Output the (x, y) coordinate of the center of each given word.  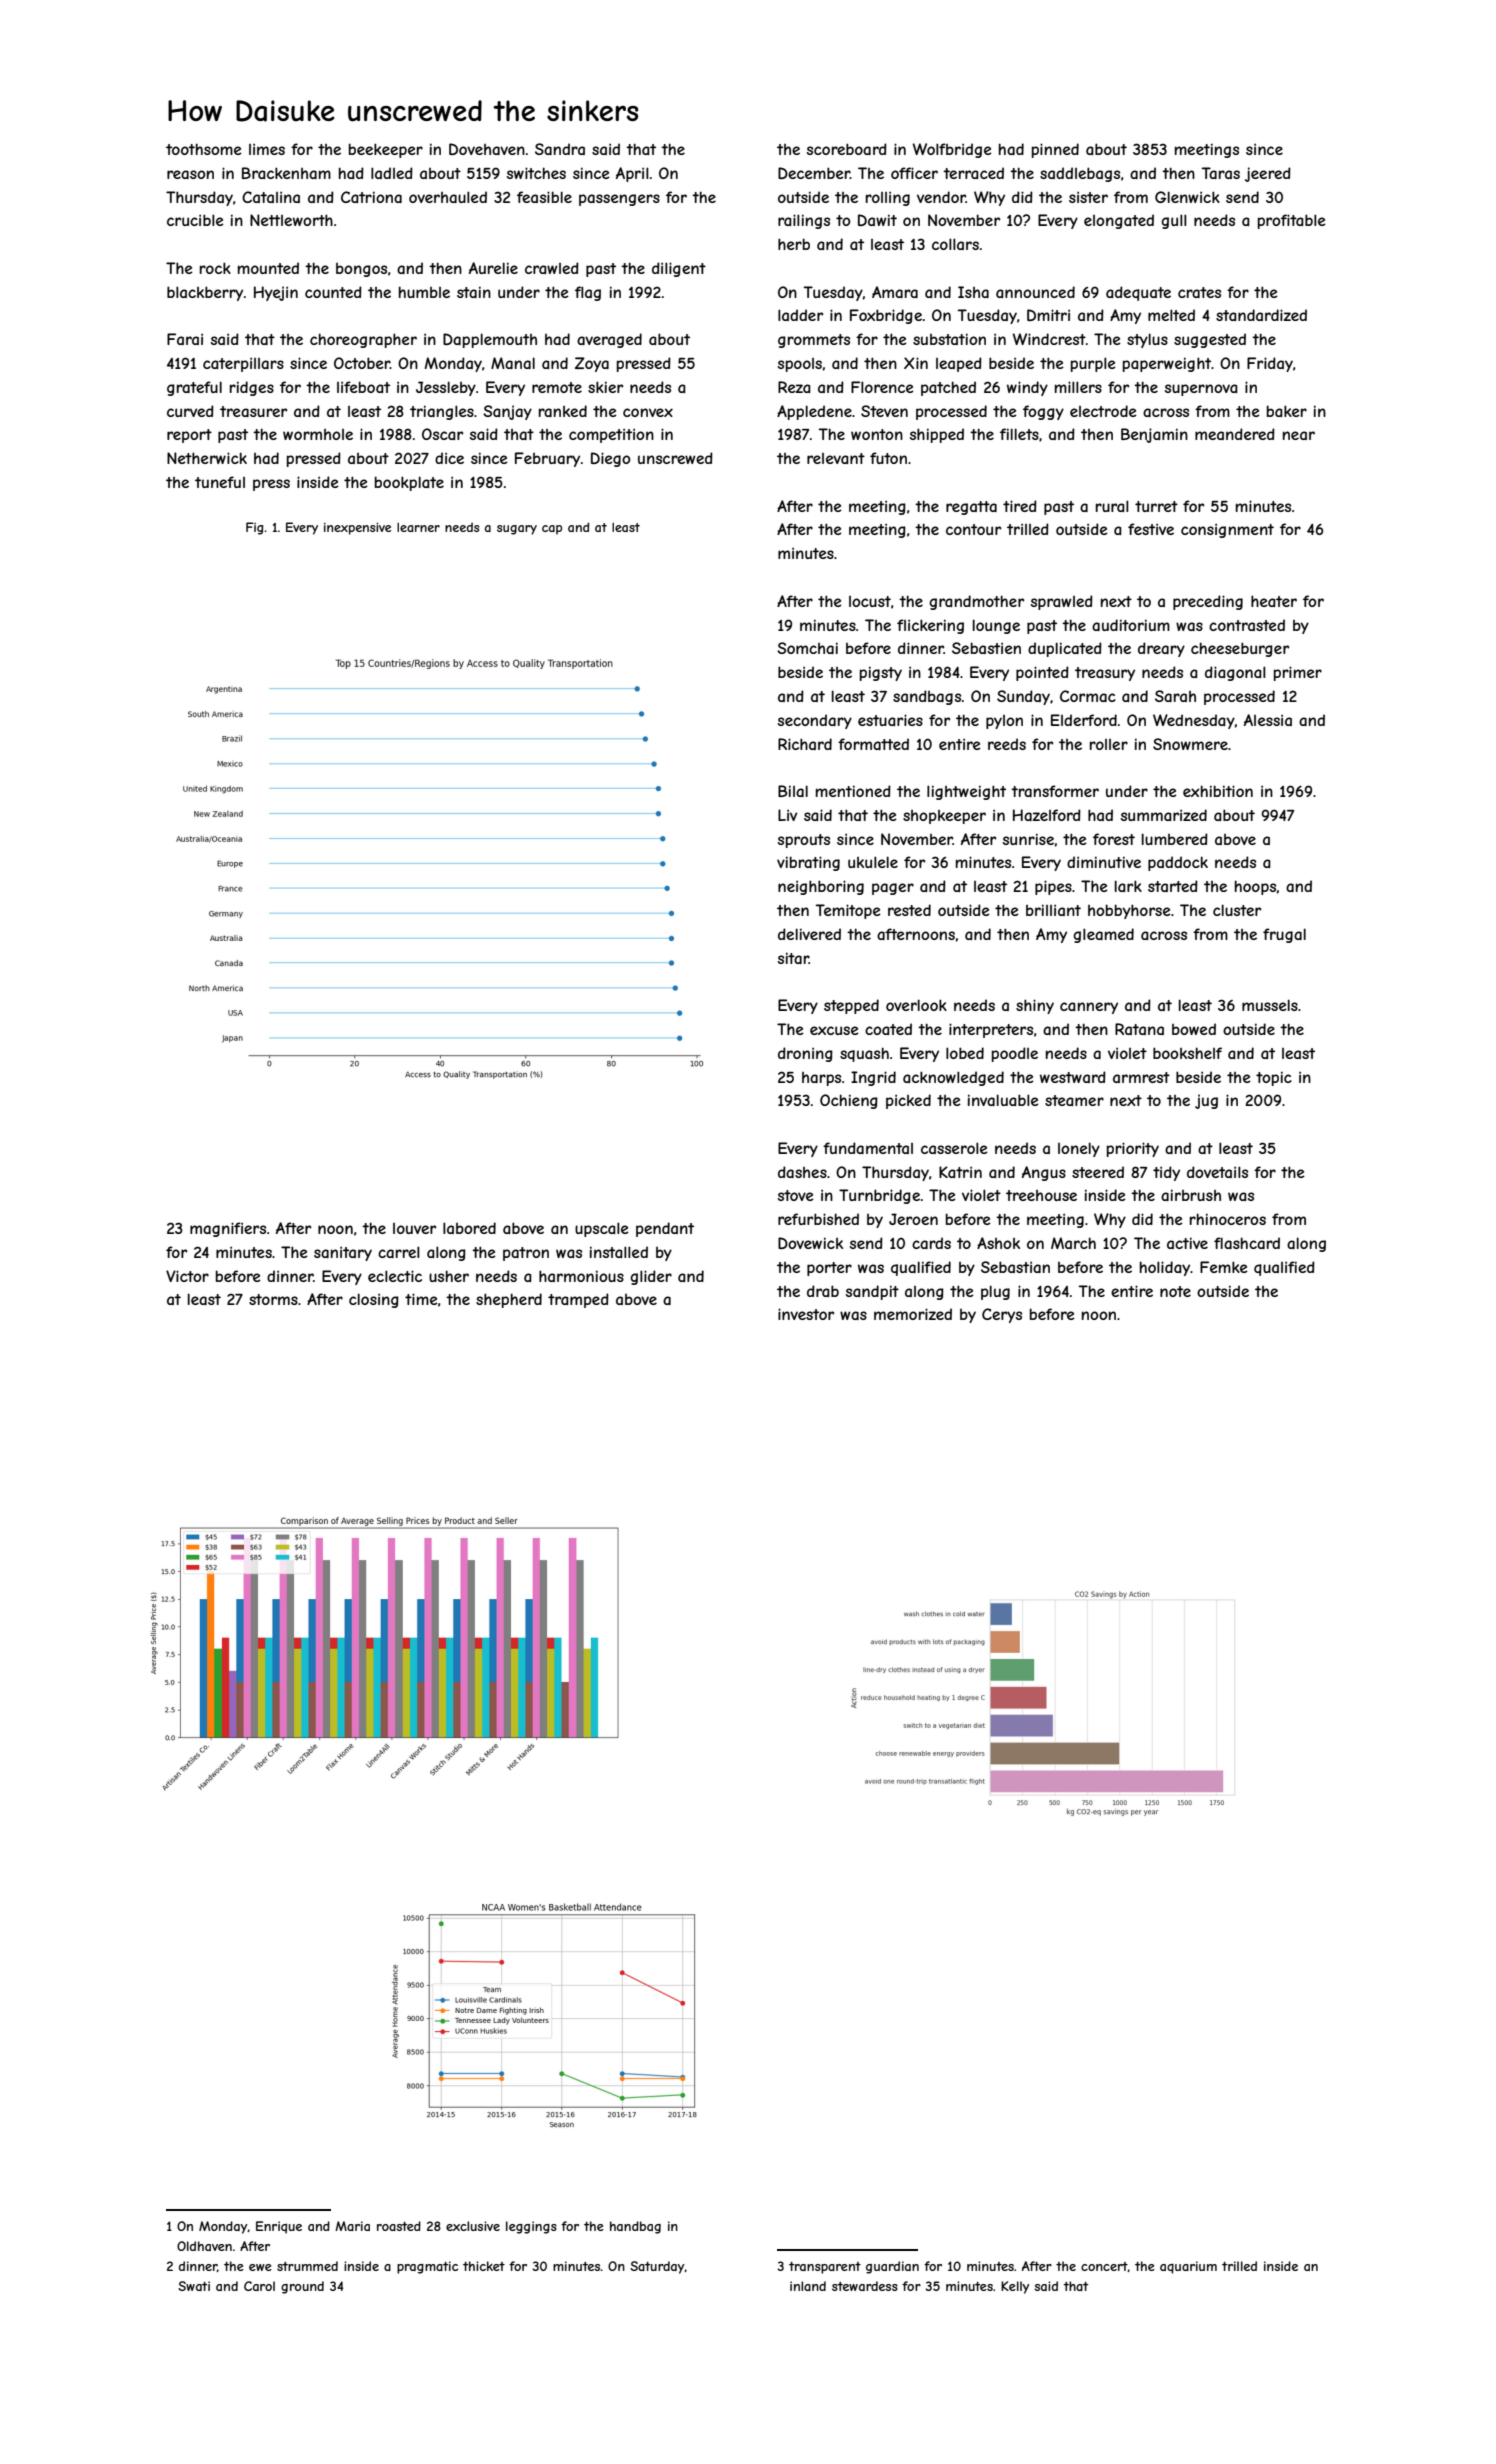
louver (414, 1228)
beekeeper (386, 150)
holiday (1165, 1268)
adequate (1138, 293)
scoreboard (847, 149)
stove (796, 1195)
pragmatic (427, 2267)
